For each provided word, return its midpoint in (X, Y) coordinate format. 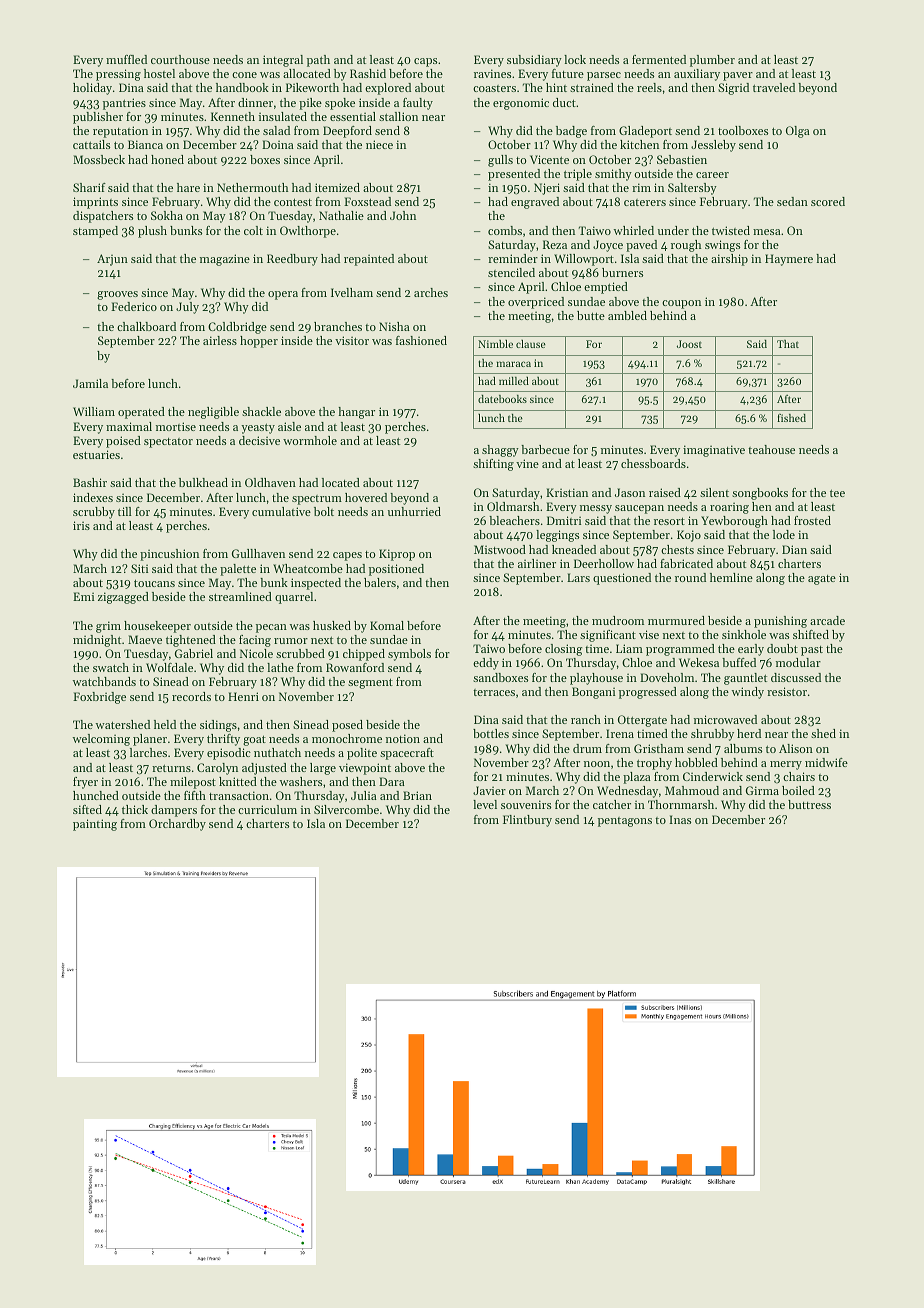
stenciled (511, 272)
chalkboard (146, 326)
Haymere (789, 260)
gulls (500, 161)
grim (108, 627)
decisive (259, 440)
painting (95, 825)
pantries (124, 104)
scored (828, 201)
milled (514, 381)
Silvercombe (346, 809)
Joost (689, 344)
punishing (780, 622)
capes (347, 556)
